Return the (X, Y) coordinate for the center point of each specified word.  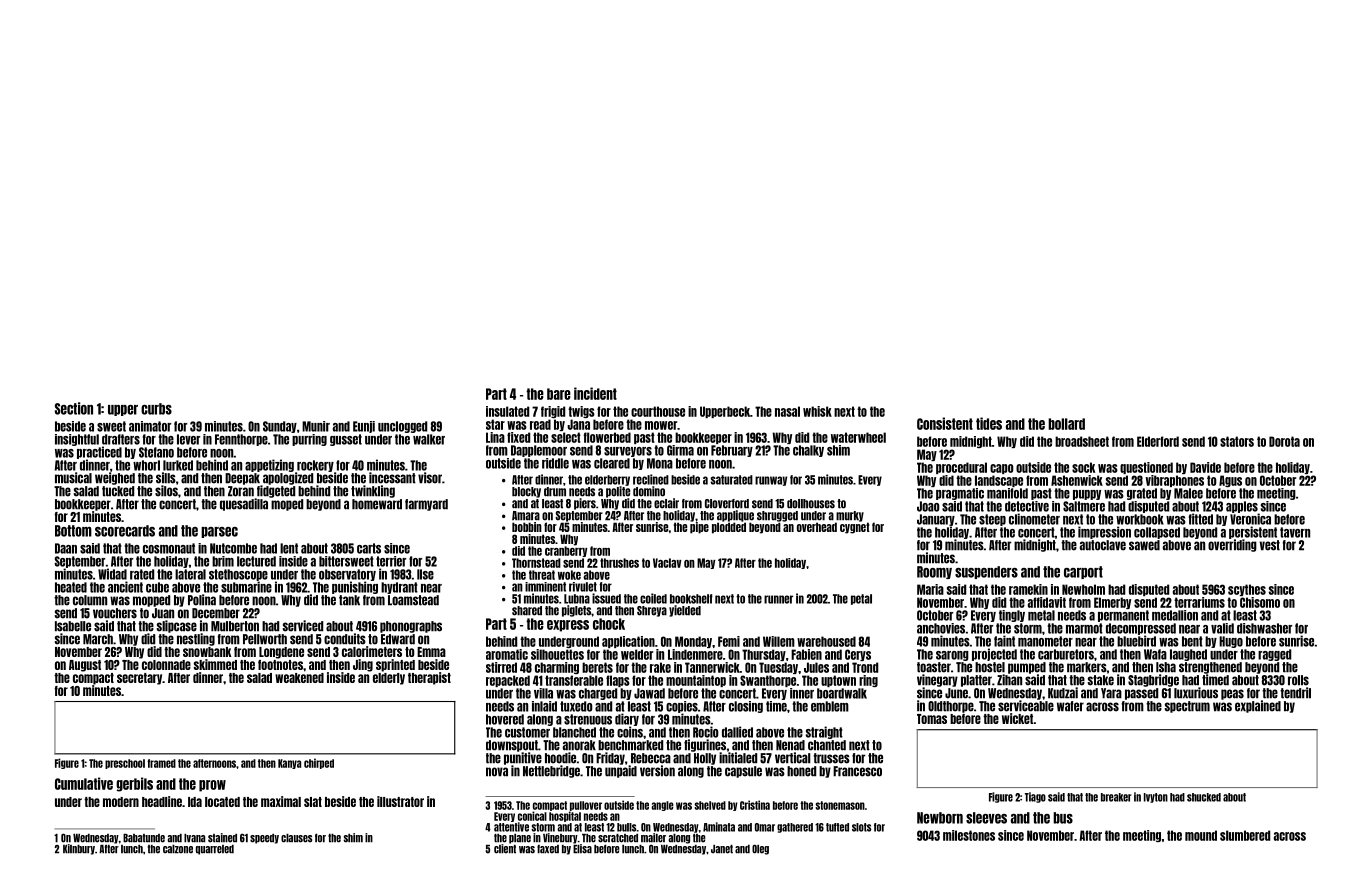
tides (989, 423)
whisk (817, 411)
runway (771, 481)
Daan (66, 548)
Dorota (1284, 441)
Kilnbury (79, 849)
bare (559, 394)
